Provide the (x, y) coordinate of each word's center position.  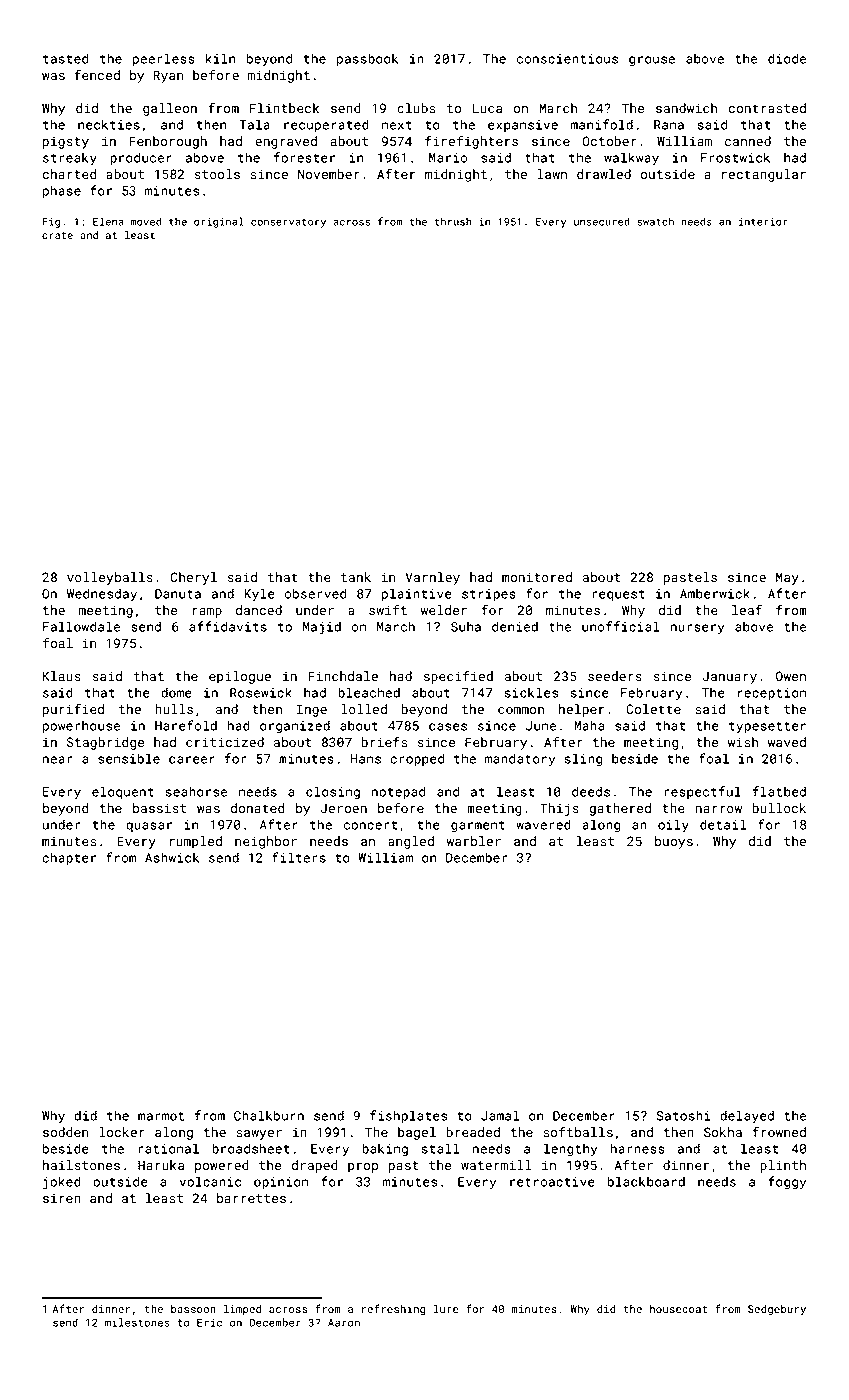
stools (217, 174)
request (618, 595)
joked (62, 1183)
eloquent (123, 792)
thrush (453, 221)
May (787, 578)
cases (448, 727)
